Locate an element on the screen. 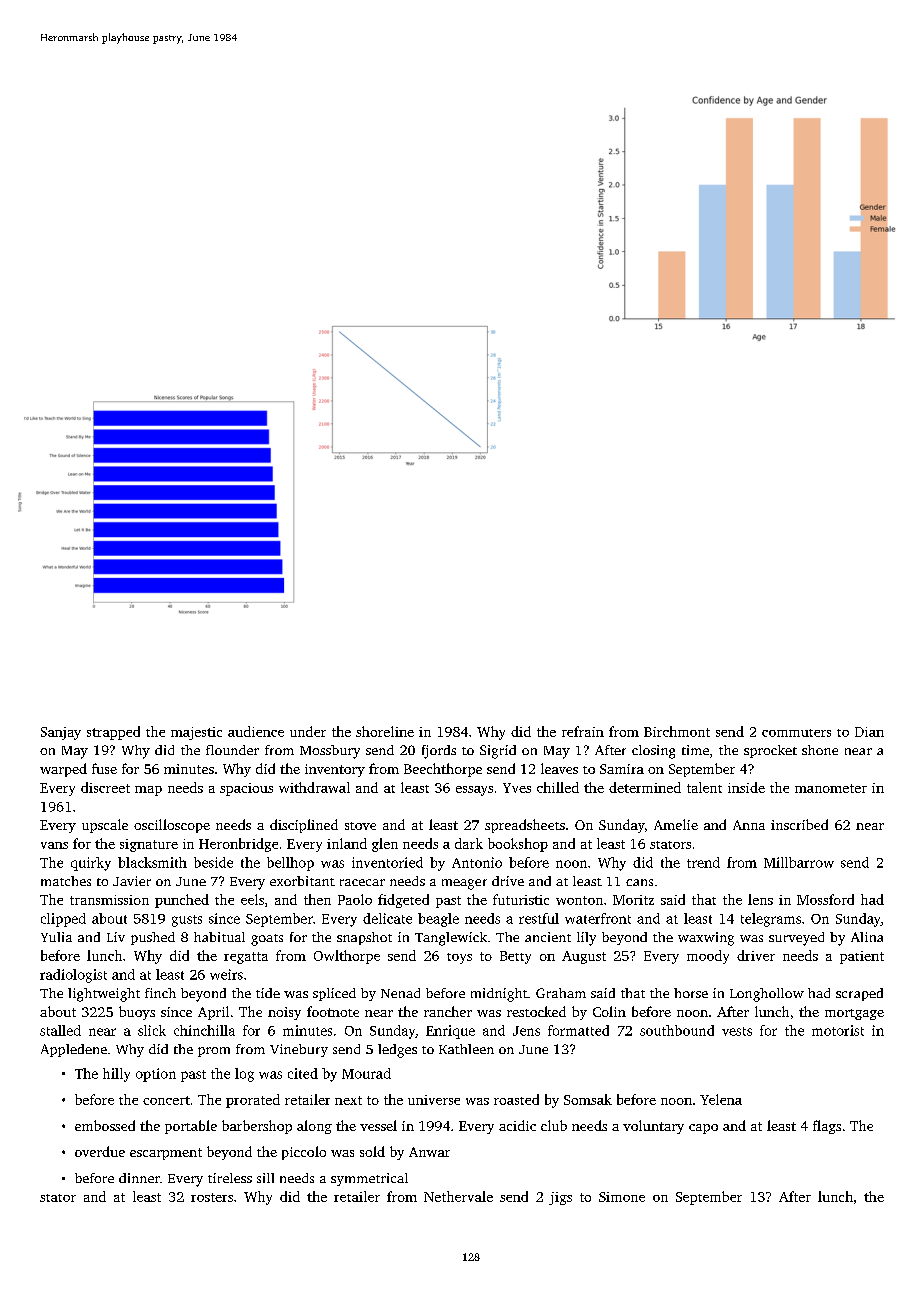 The height and width of the screenshot is (1308, 924). futuristic is located at coordinates (521, 899).
